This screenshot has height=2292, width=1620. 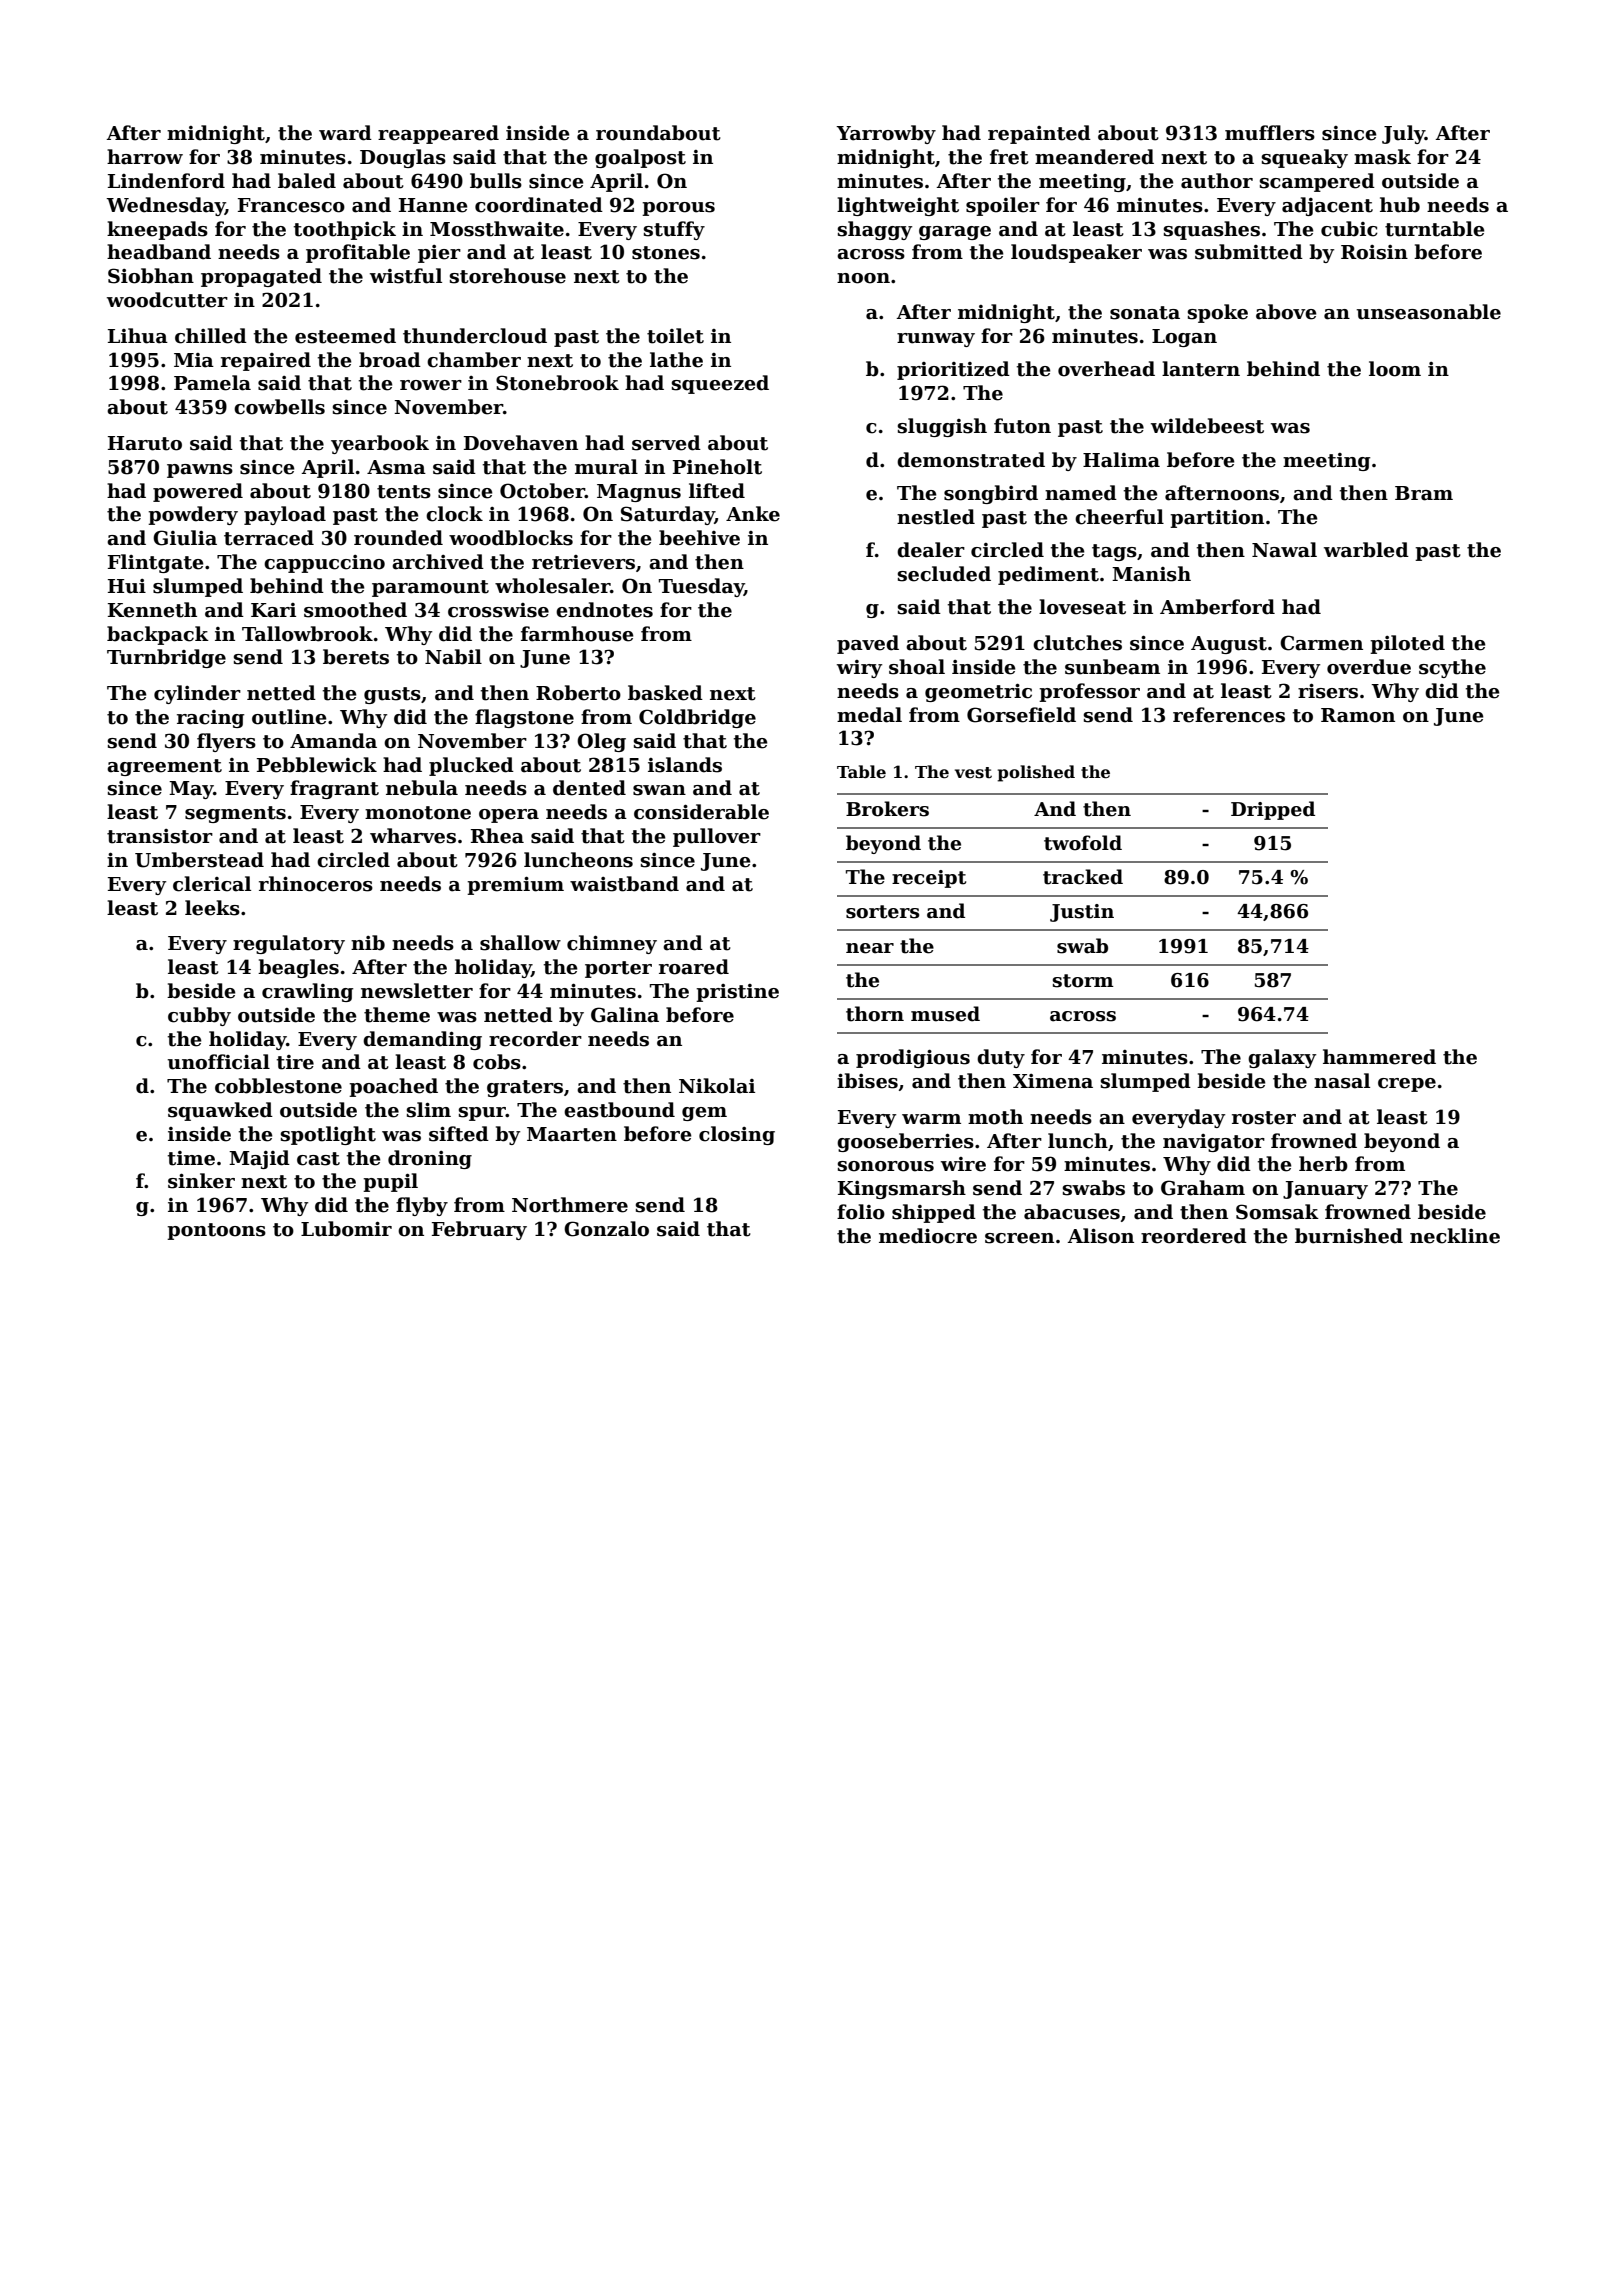 What do you see at coordinates (145, 443) in the screenshot?
I see `Haruto` at bounding box center [145, 443].
